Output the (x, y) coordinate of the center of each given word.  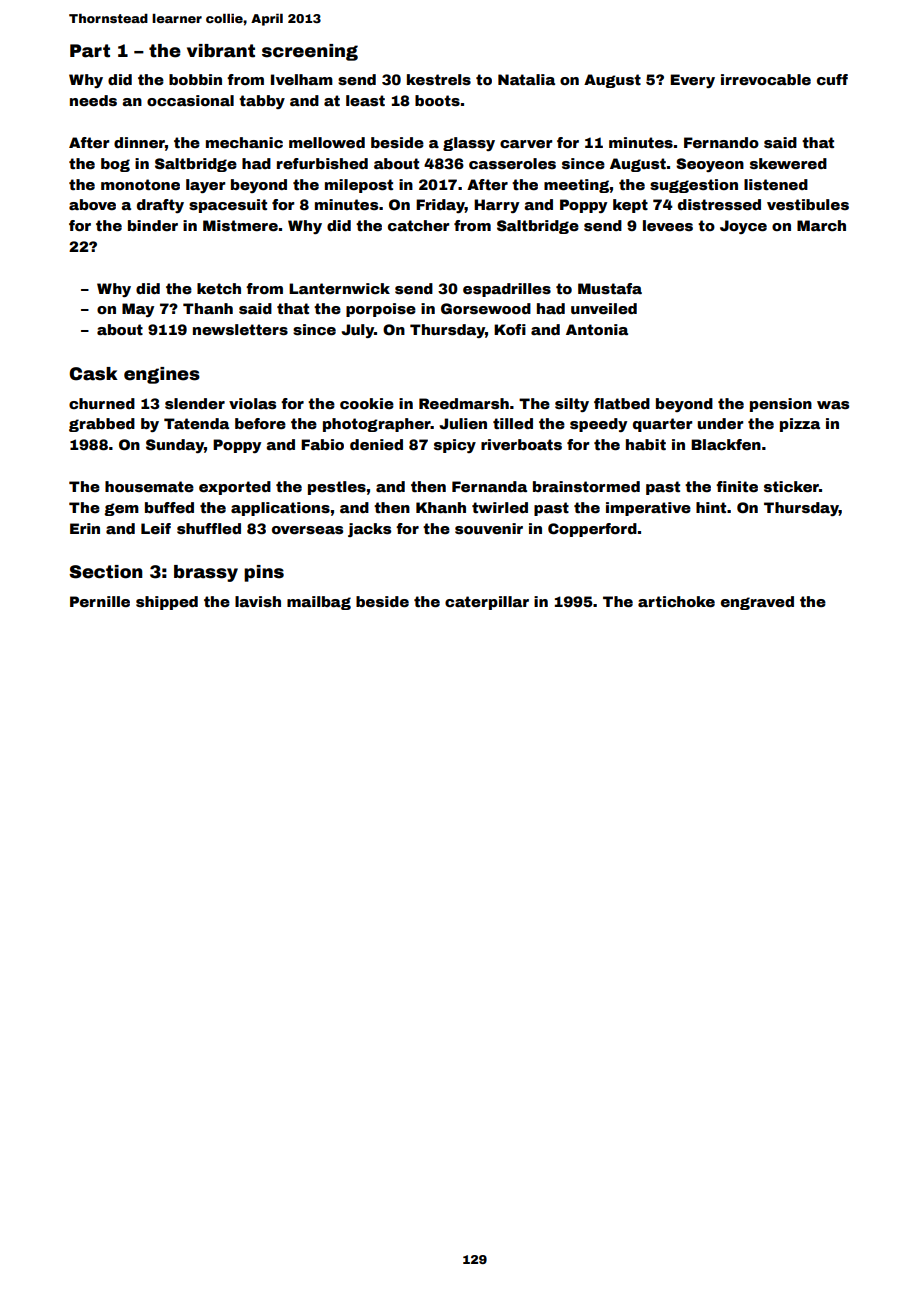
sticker (791, 486)
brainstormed (586, 486)
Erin (85, 528)
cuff (832, 79)
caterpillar (487, 603)
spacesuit (228, 206)
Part (90, 51)
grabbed (102, 425)
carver (526, 144)
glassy (469, 144)
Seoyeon (710, 165)
